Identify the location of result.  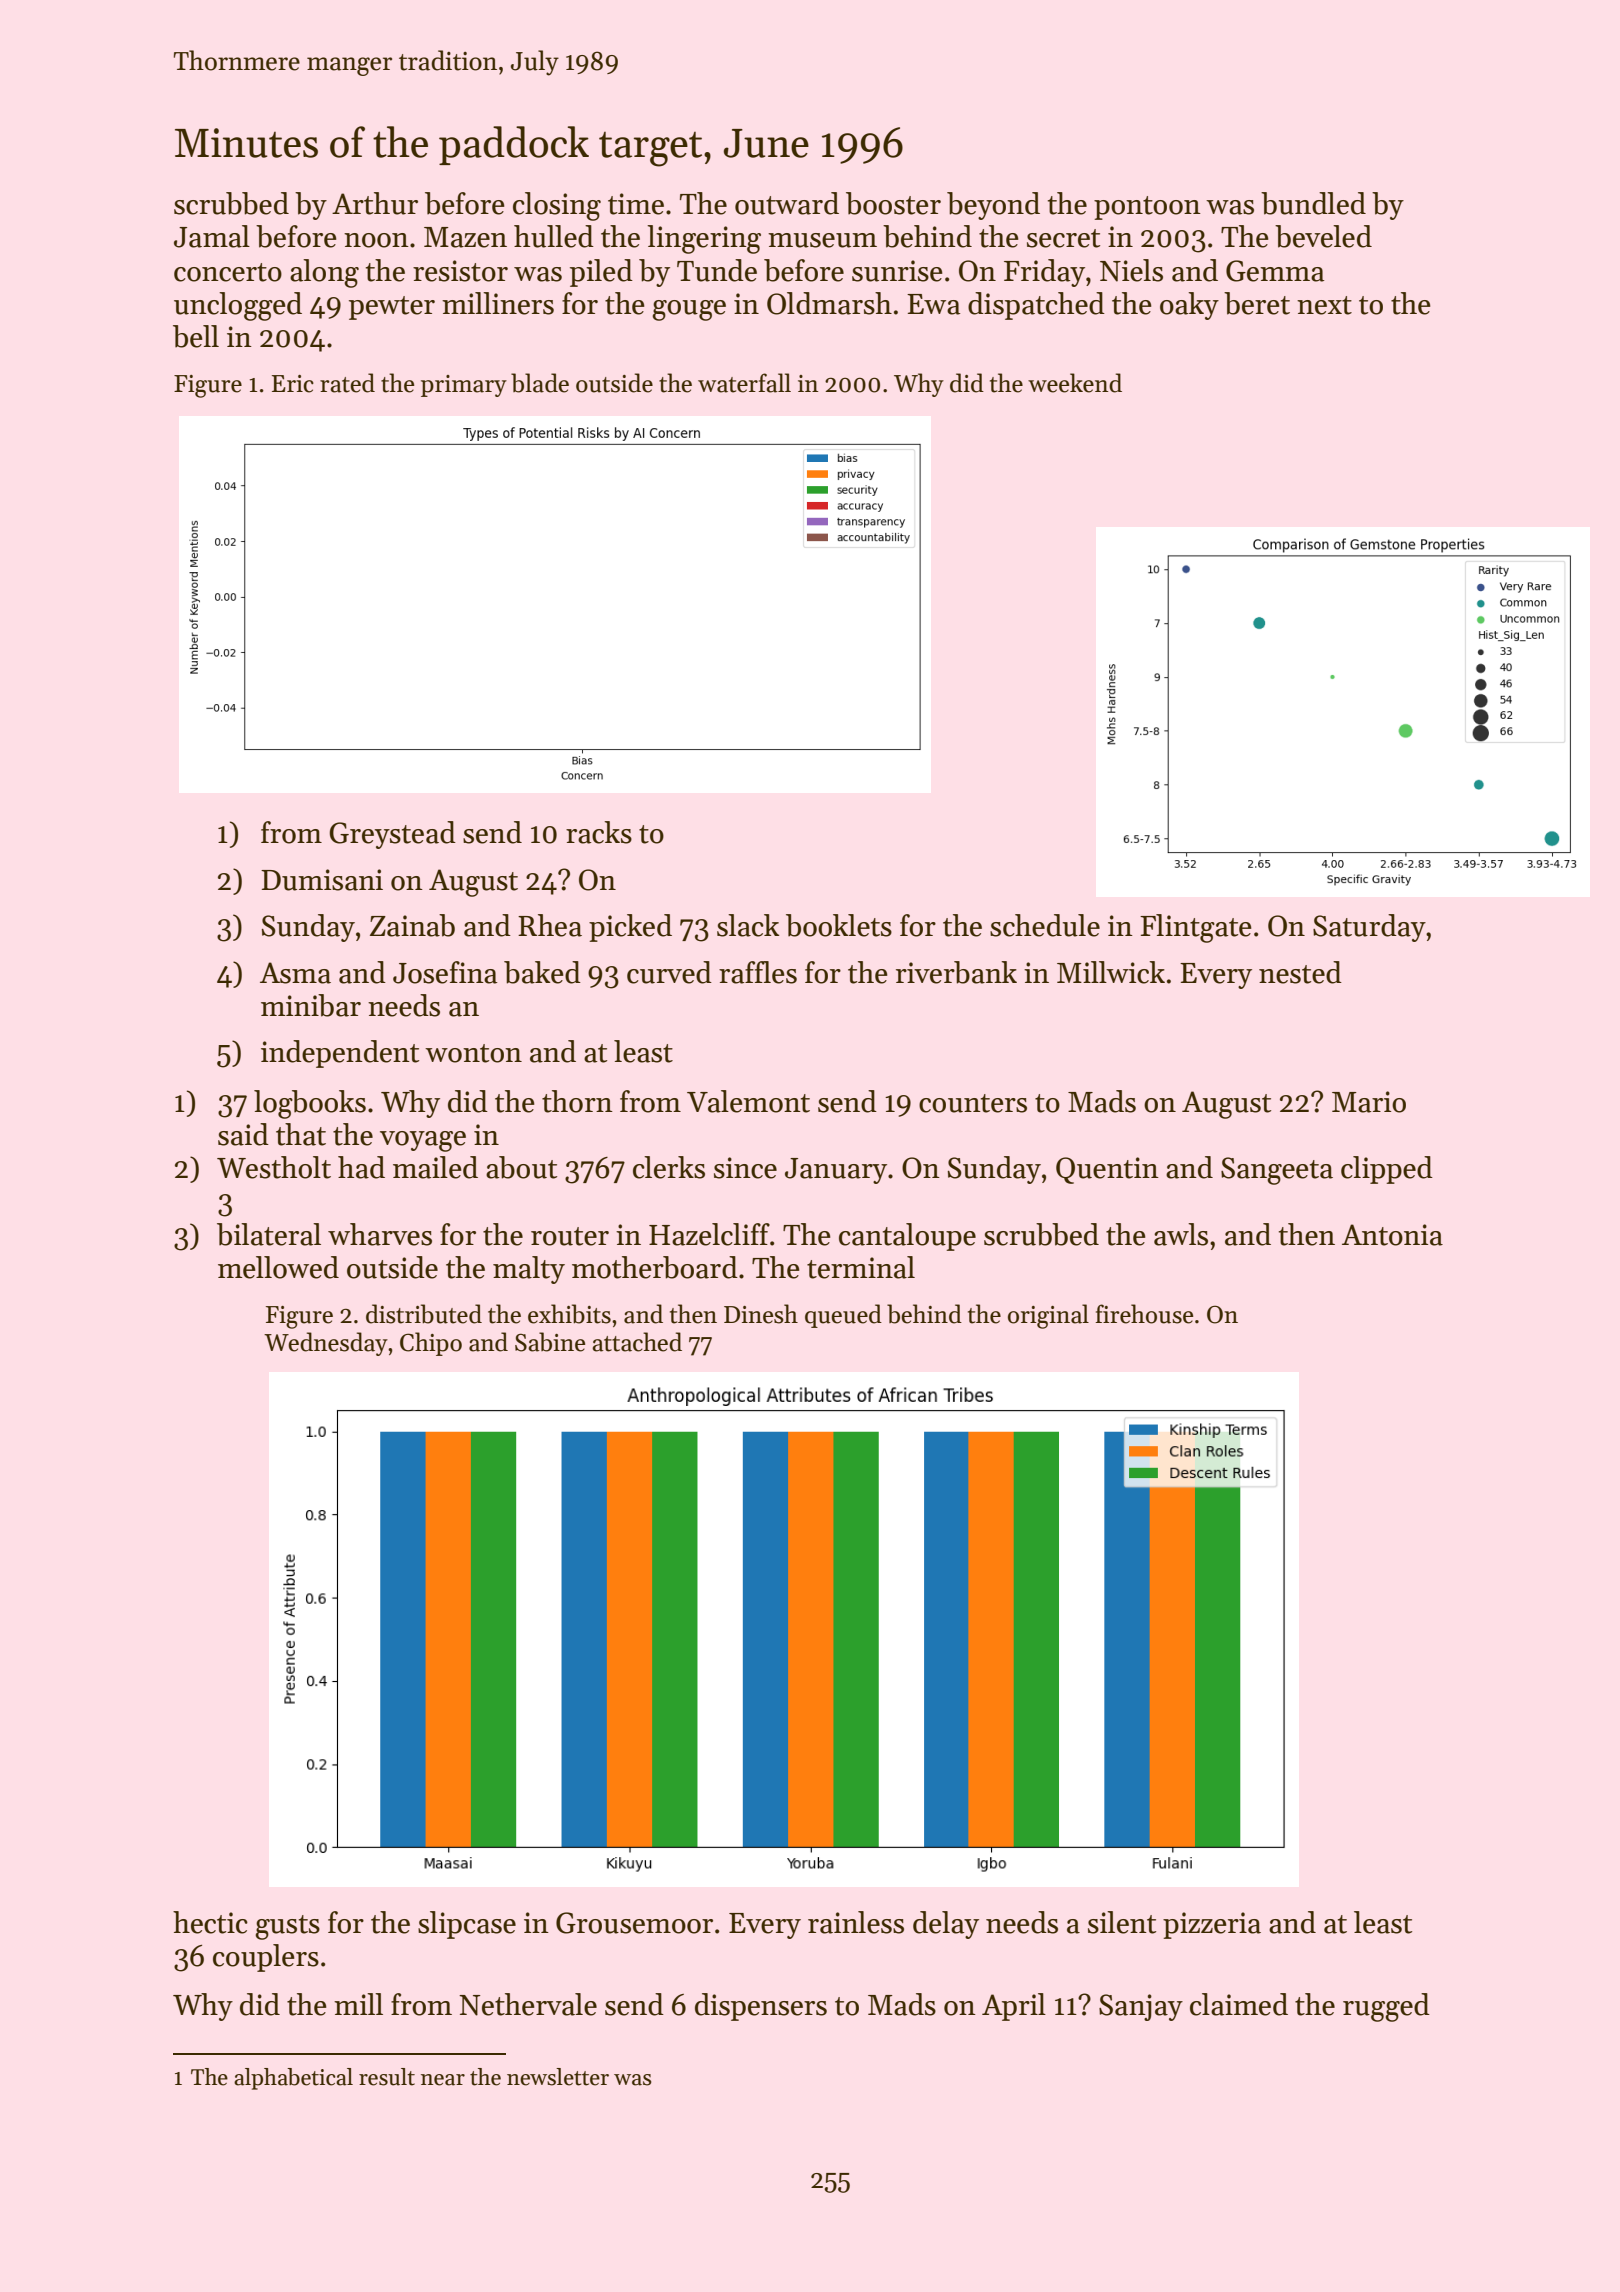
(387, 2077).
